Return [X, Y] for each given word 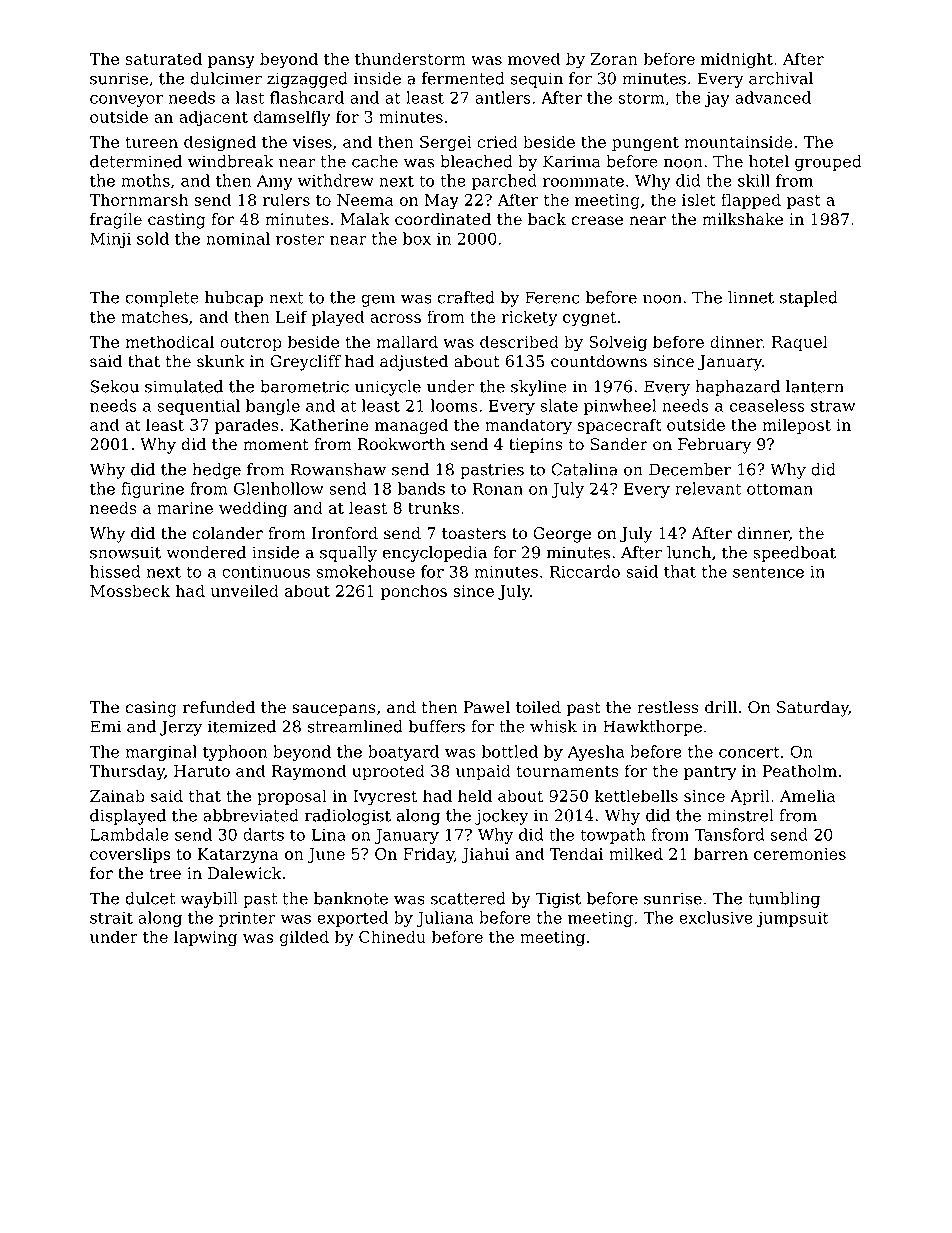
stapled [809, 299]
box [417, 238]
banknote [351, 898]
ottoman [780, 489]
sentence [768, 572]
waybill [208, 900]
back [547, 219]
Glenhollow [279, 488]
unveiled [245, 590]
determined [136, 161]
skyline [539, 388]
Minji [110, 240]
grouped [828, 163]
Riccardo [584, 571]
